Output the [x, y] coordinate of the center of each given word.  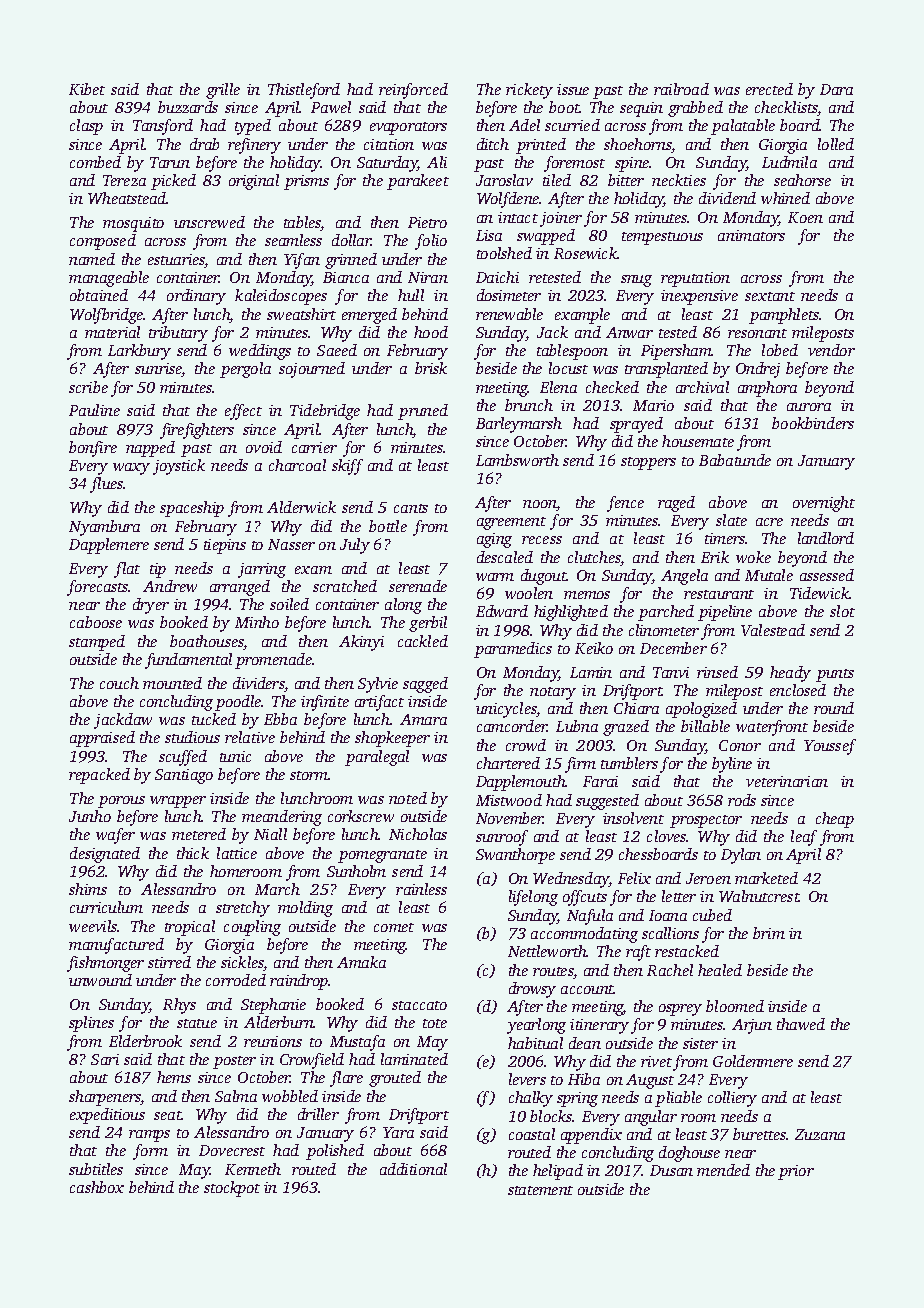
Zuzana [820, 1134]
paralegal [377, 758]
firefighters [197, 431]
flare [346, 1079]
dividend [727, 198]
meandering [282, 818]
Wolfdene [508, 200]
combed [95, 162]
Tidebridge [325, 412]
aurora [809, 407]
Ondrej [758, 370]
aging [494, 540]
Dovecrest [232, 1150]
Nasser [291, 544]
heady [790, 674]
